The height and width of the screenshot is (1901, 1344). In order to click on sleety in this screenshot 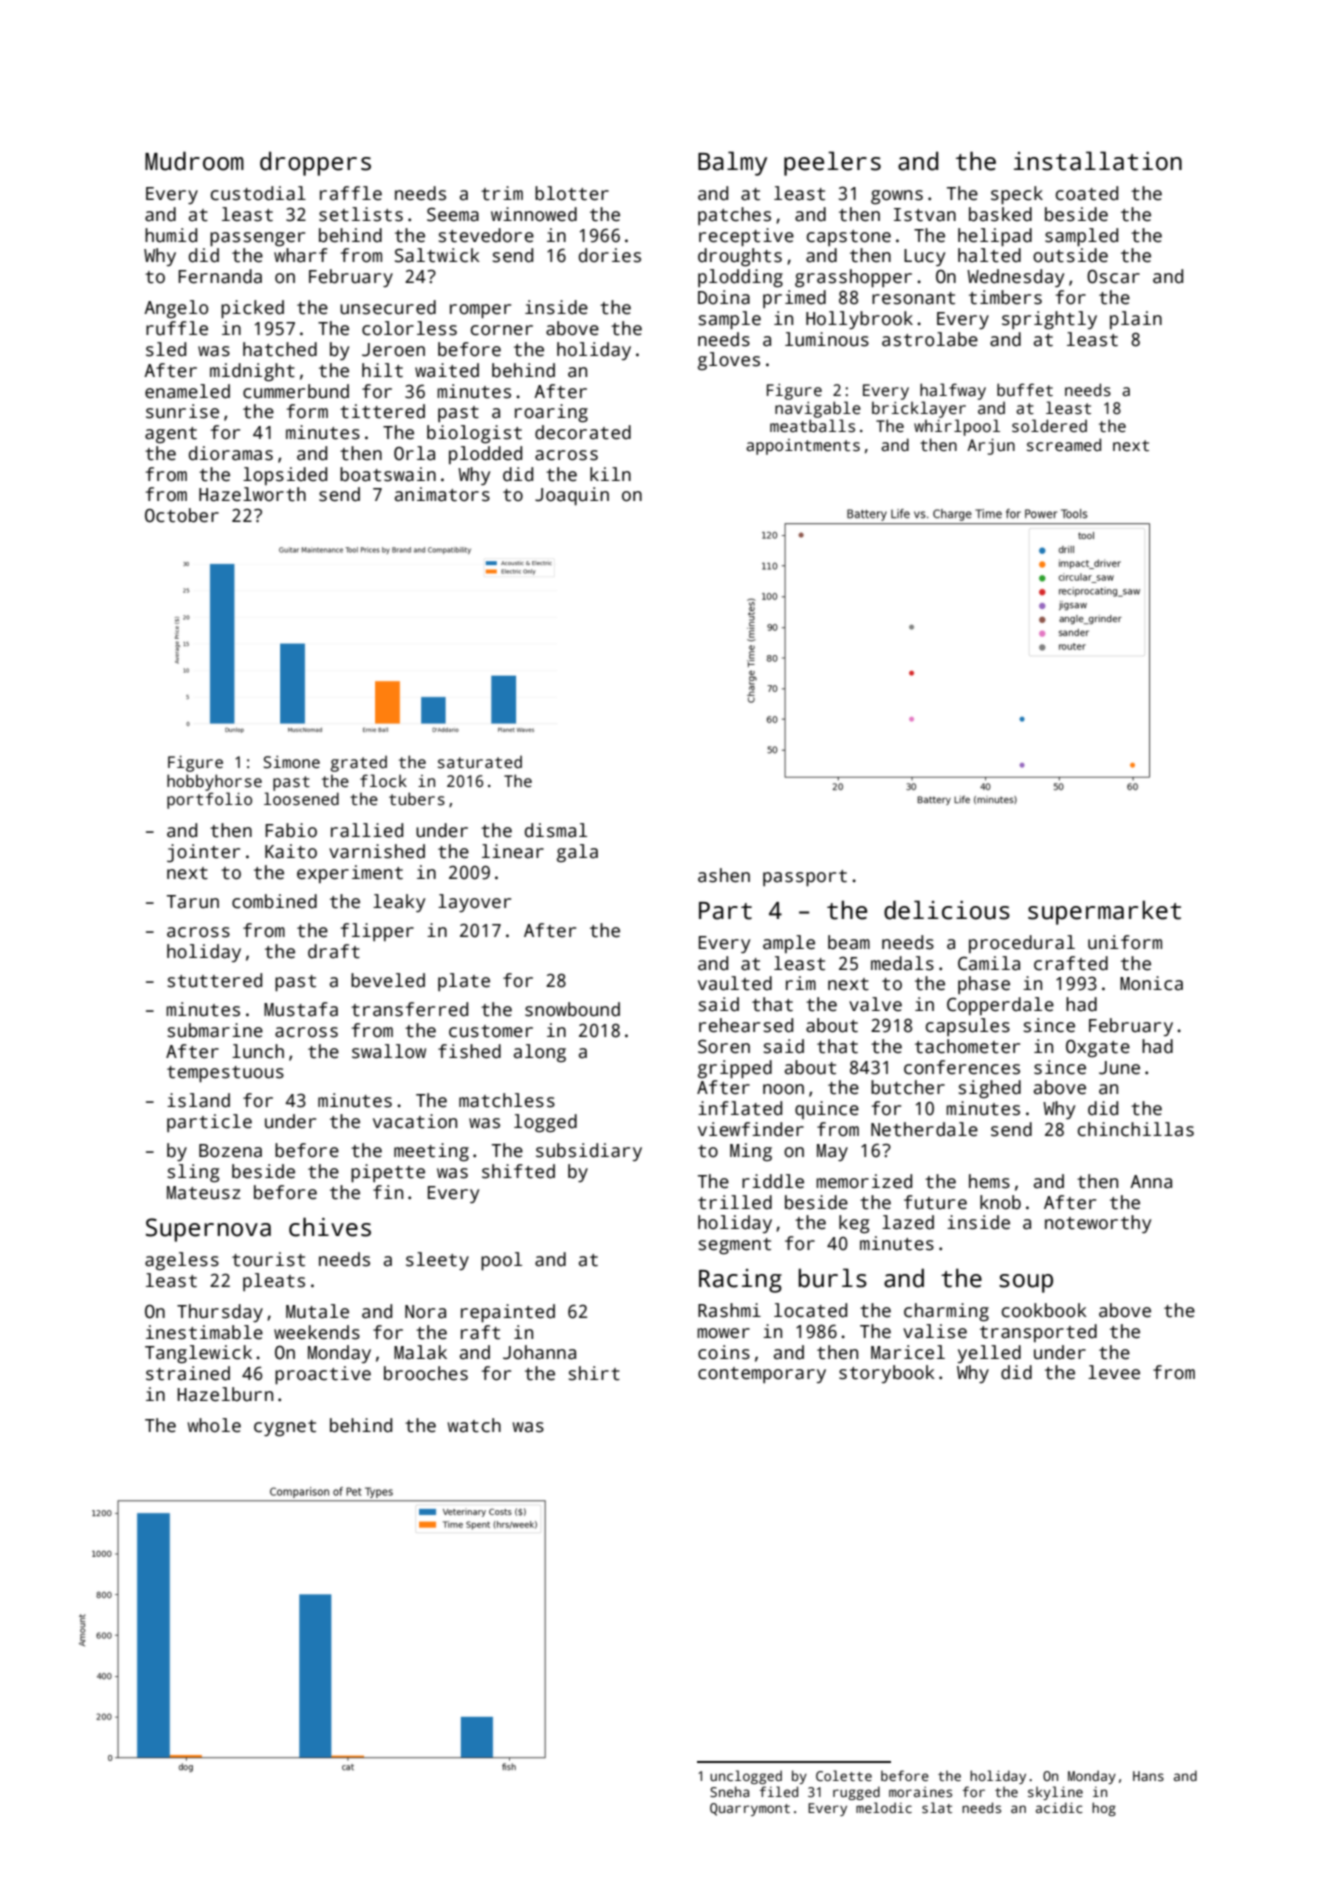, I will do `click(437, 1261)`.
